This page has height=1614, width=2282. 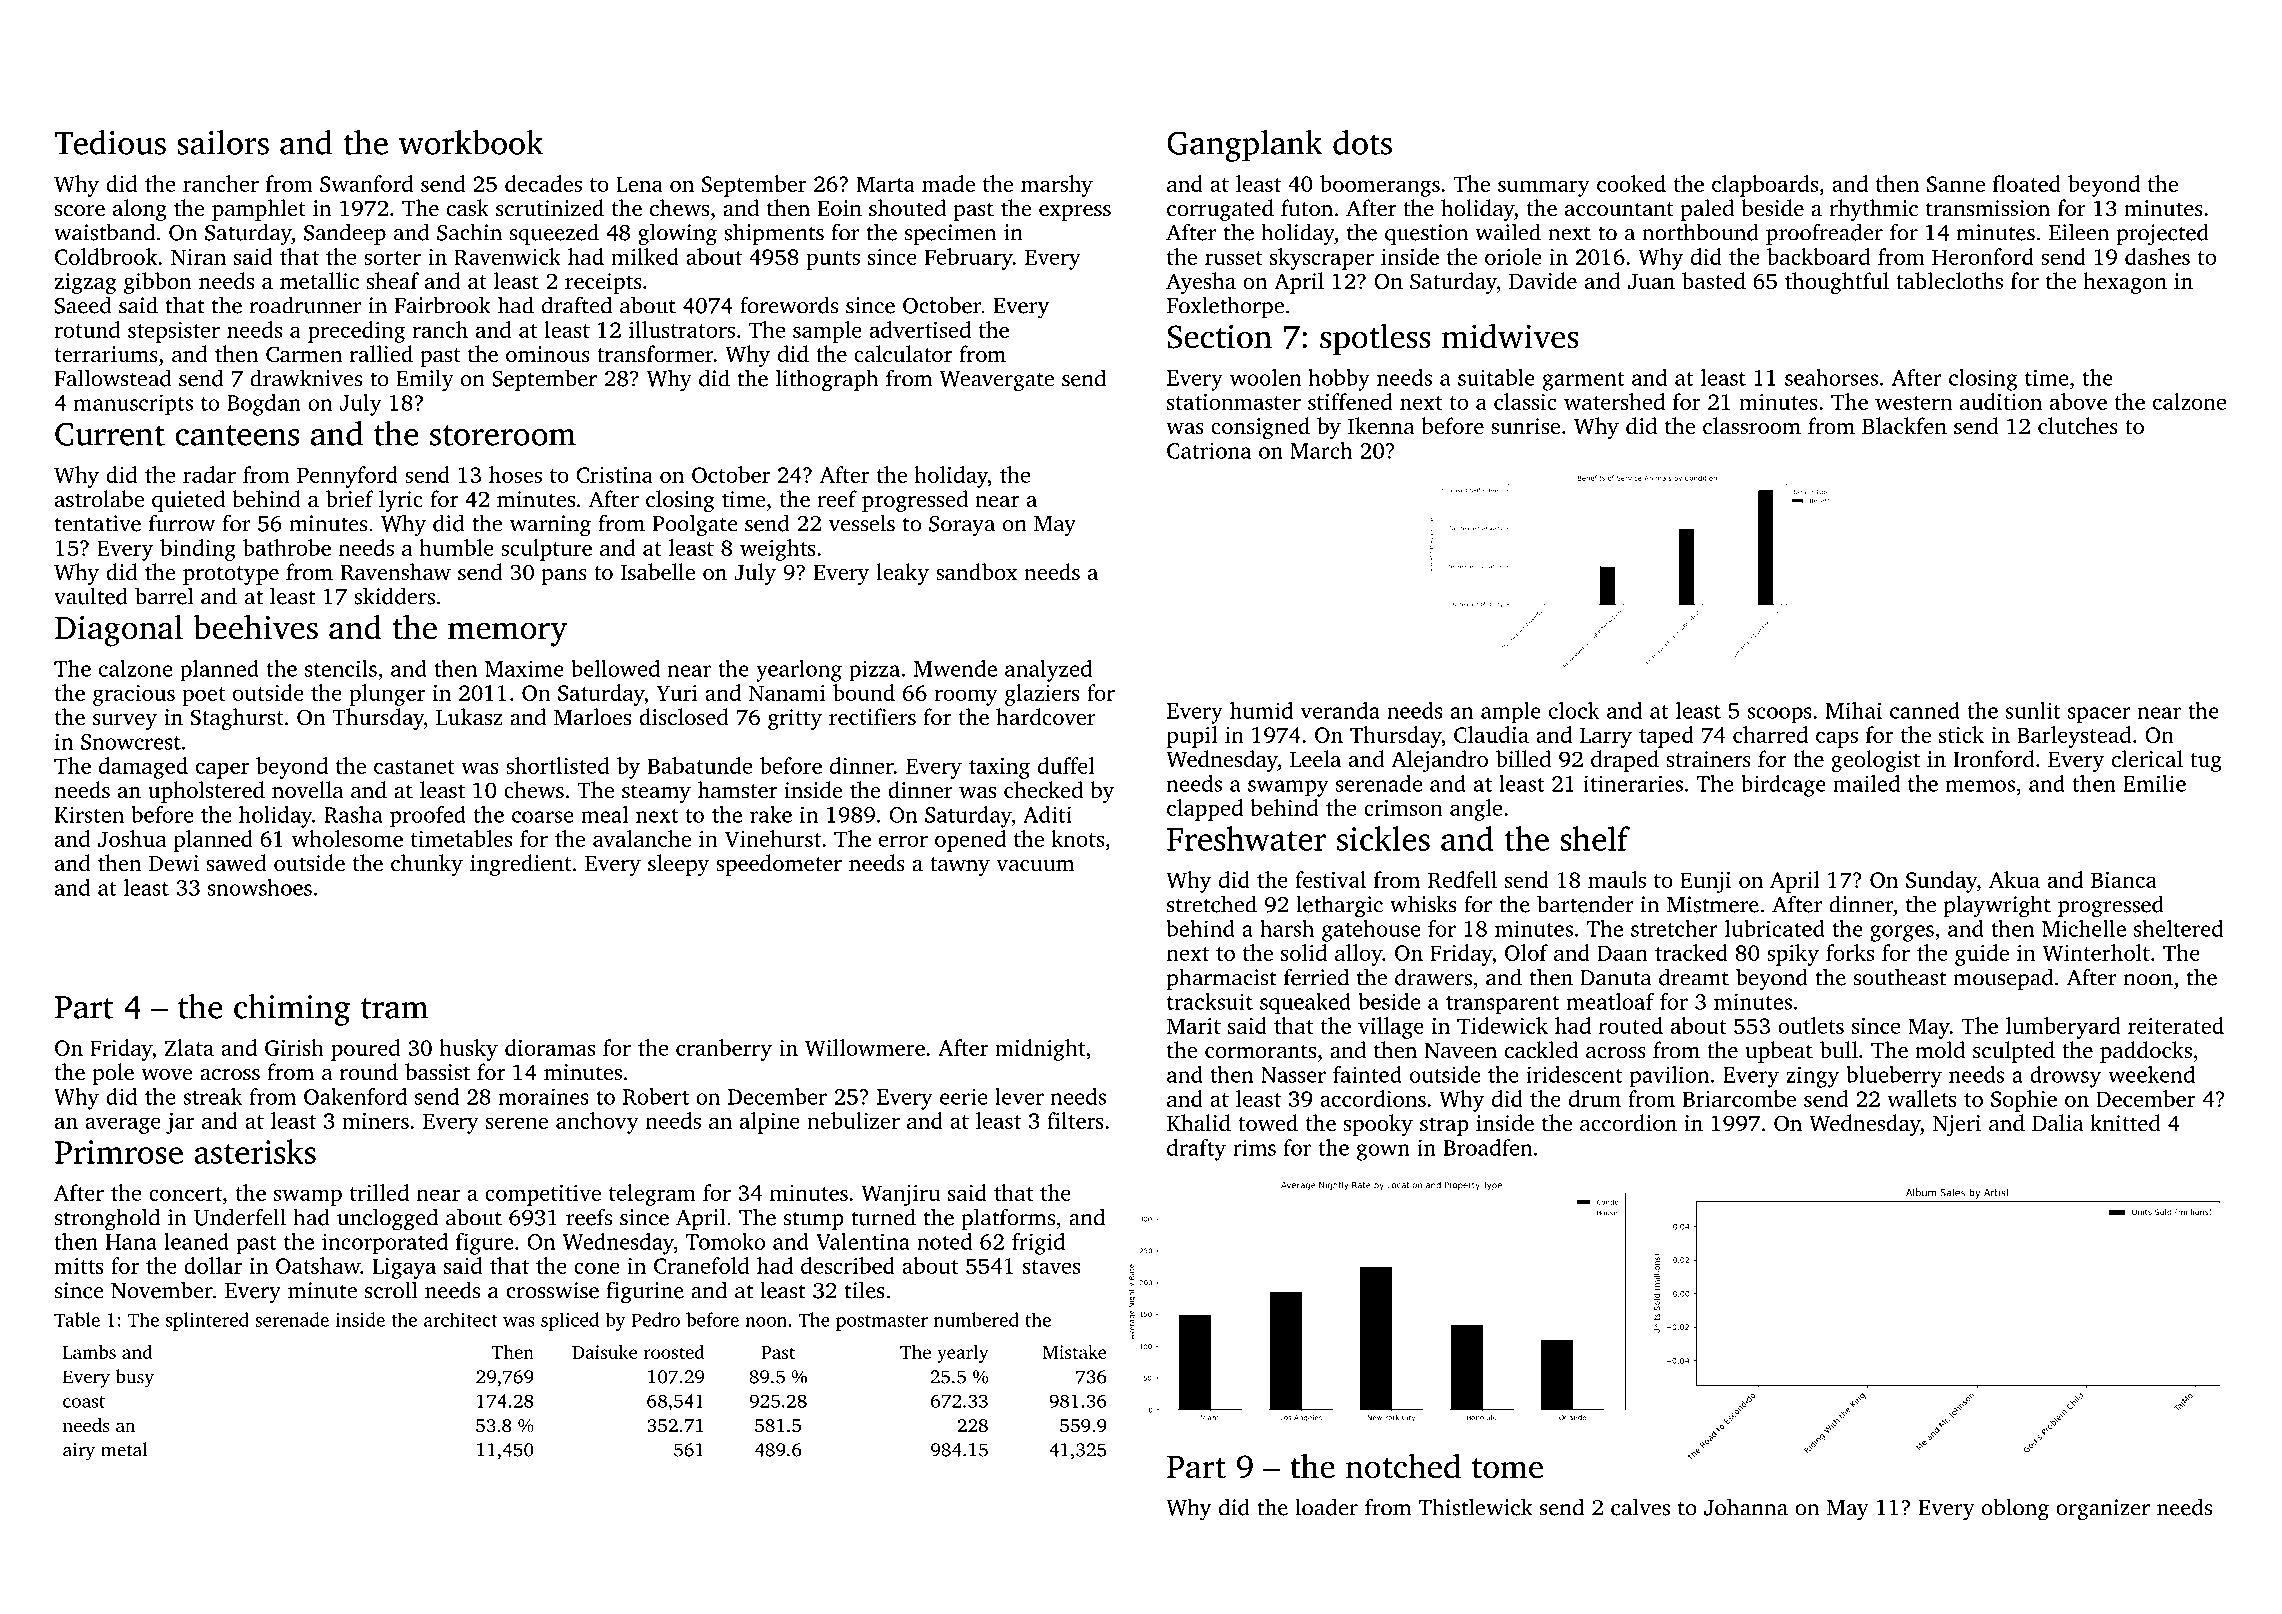 I want to click on knitted, so click(x=2125, y=1123).
